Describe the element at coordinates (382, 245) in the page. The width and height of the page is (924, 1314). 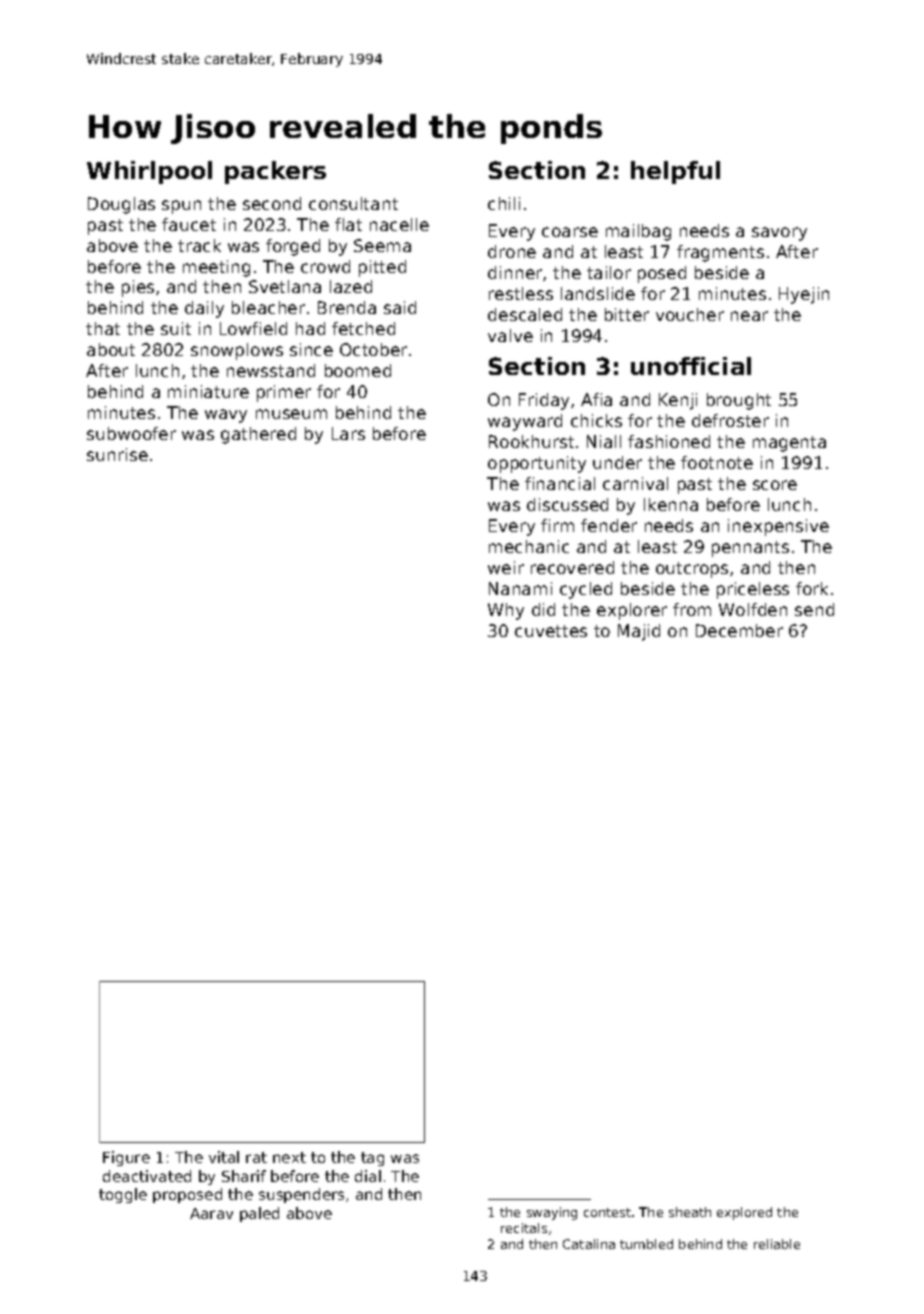
I see `Seema` at that location.
